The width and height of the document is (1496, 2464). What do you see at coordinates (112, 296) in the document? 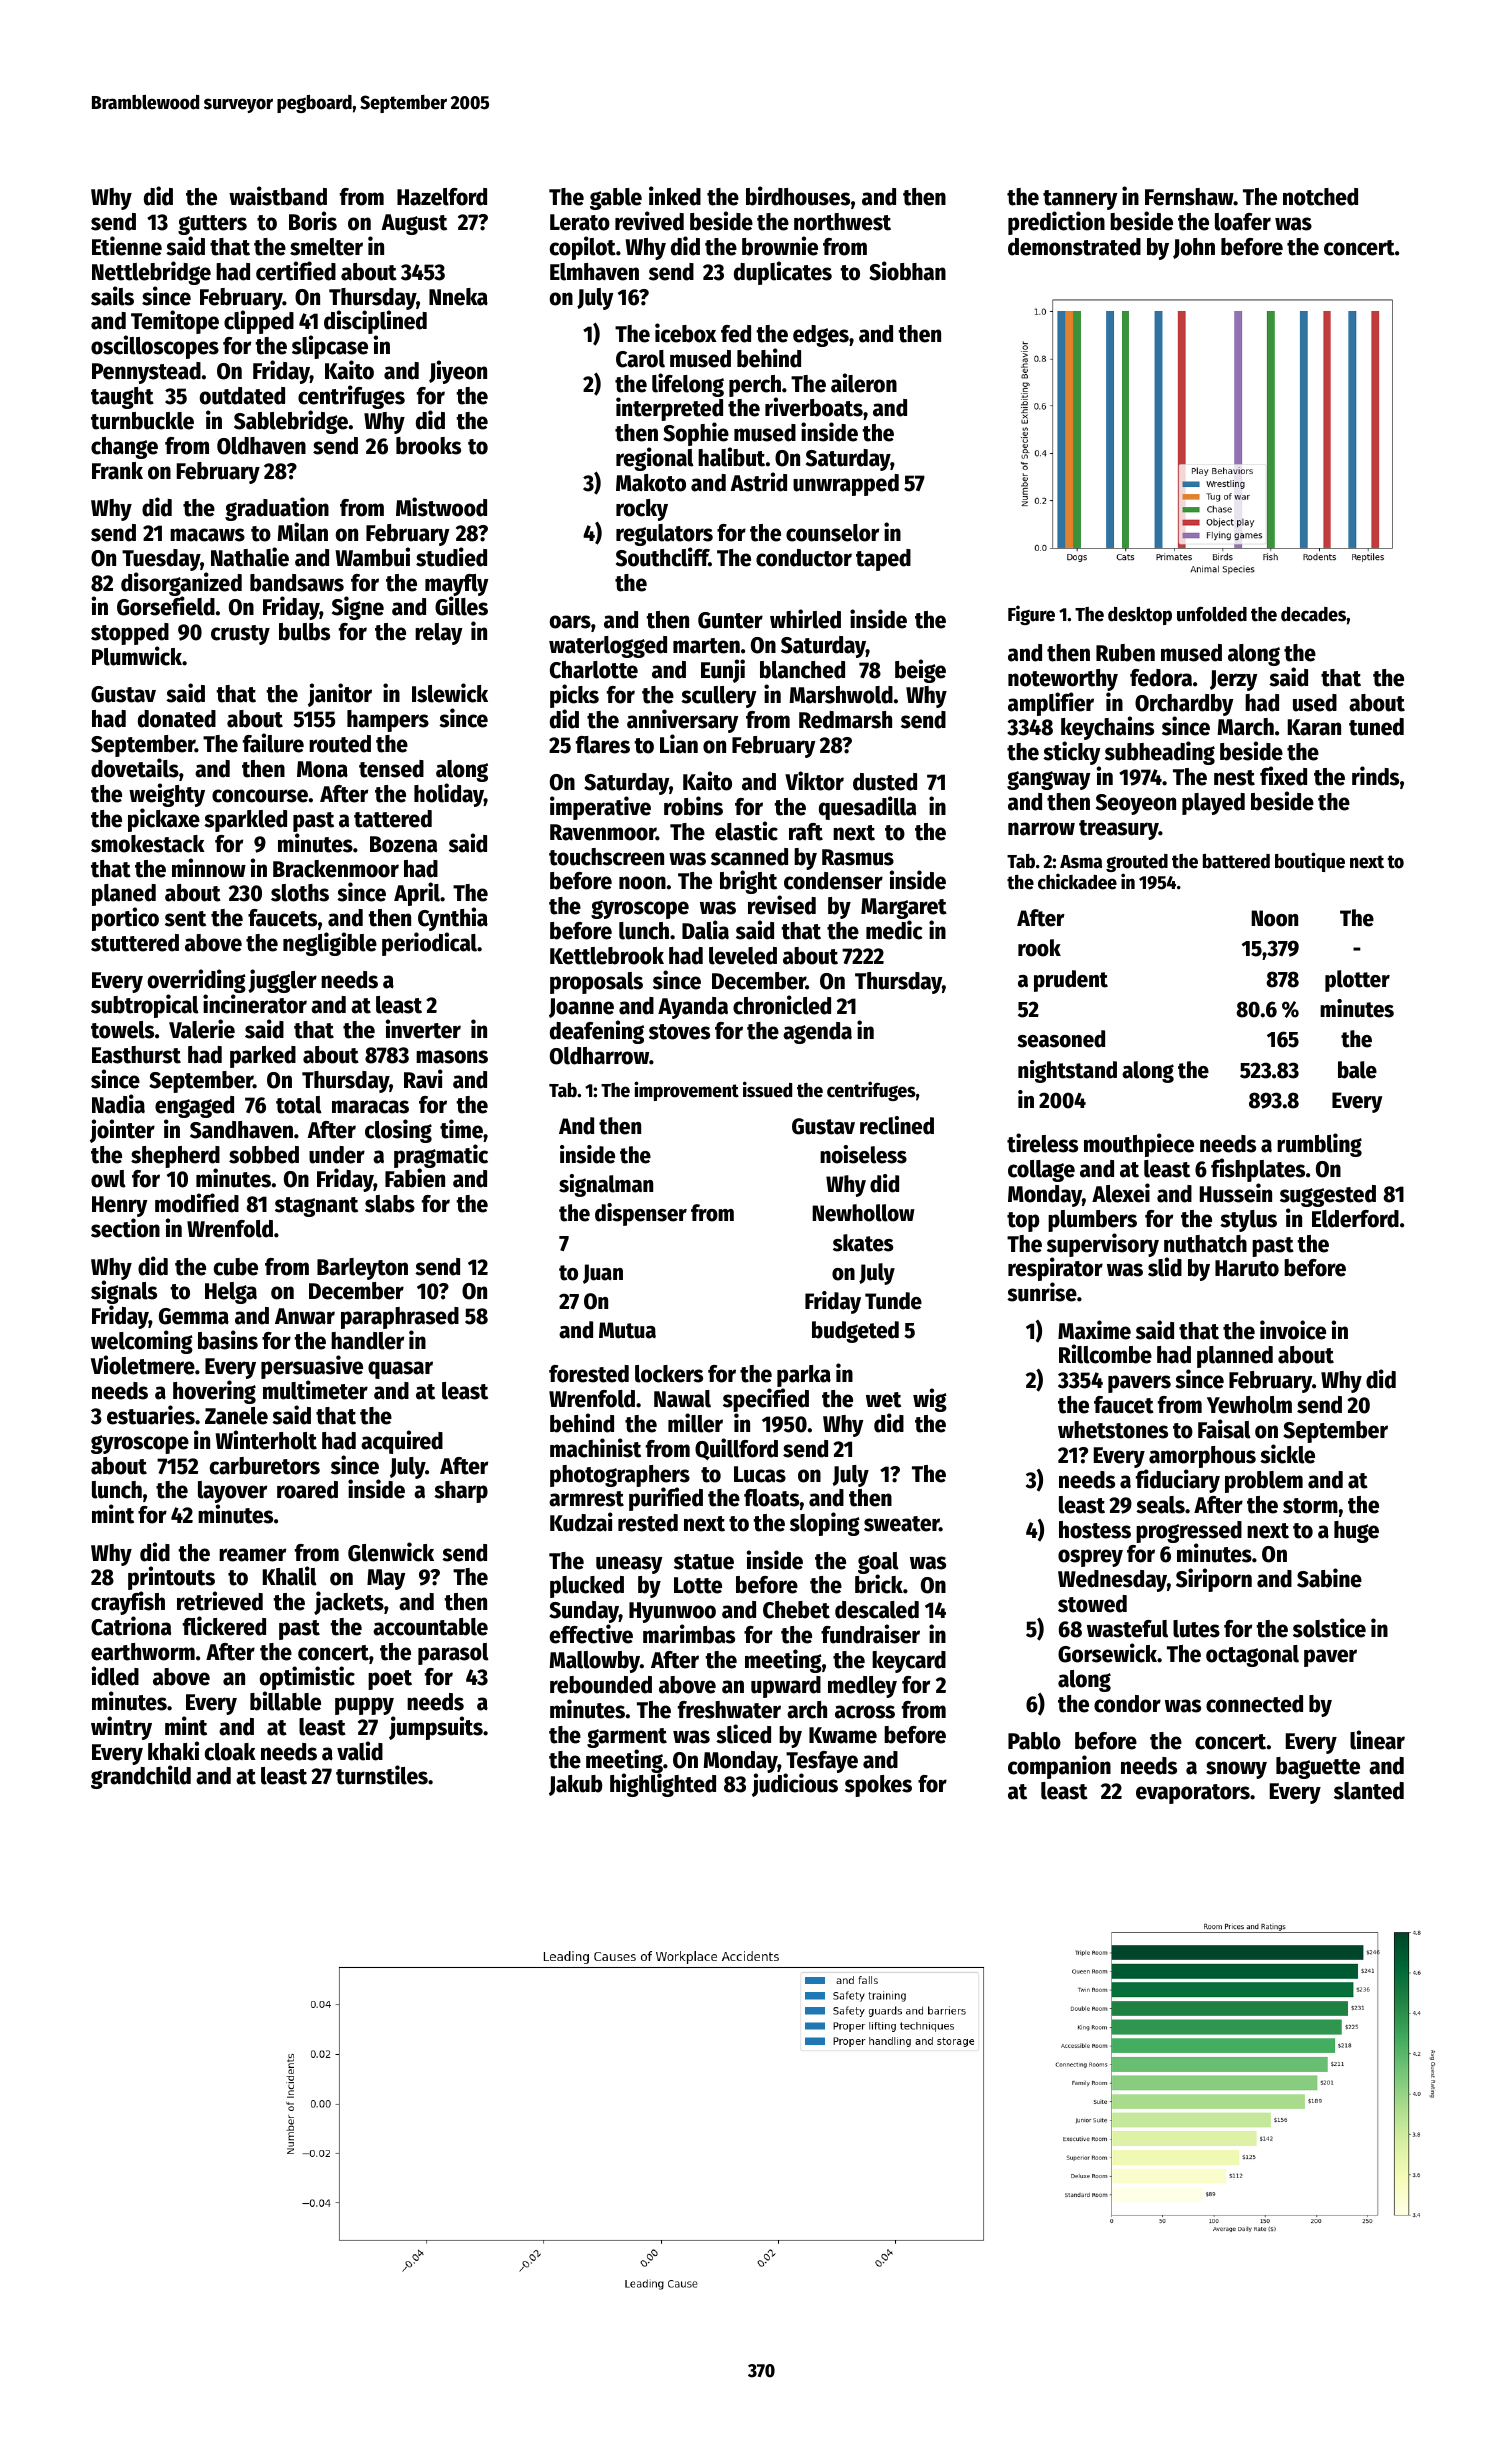
I see `sails` at bounding box center [112, 296].
